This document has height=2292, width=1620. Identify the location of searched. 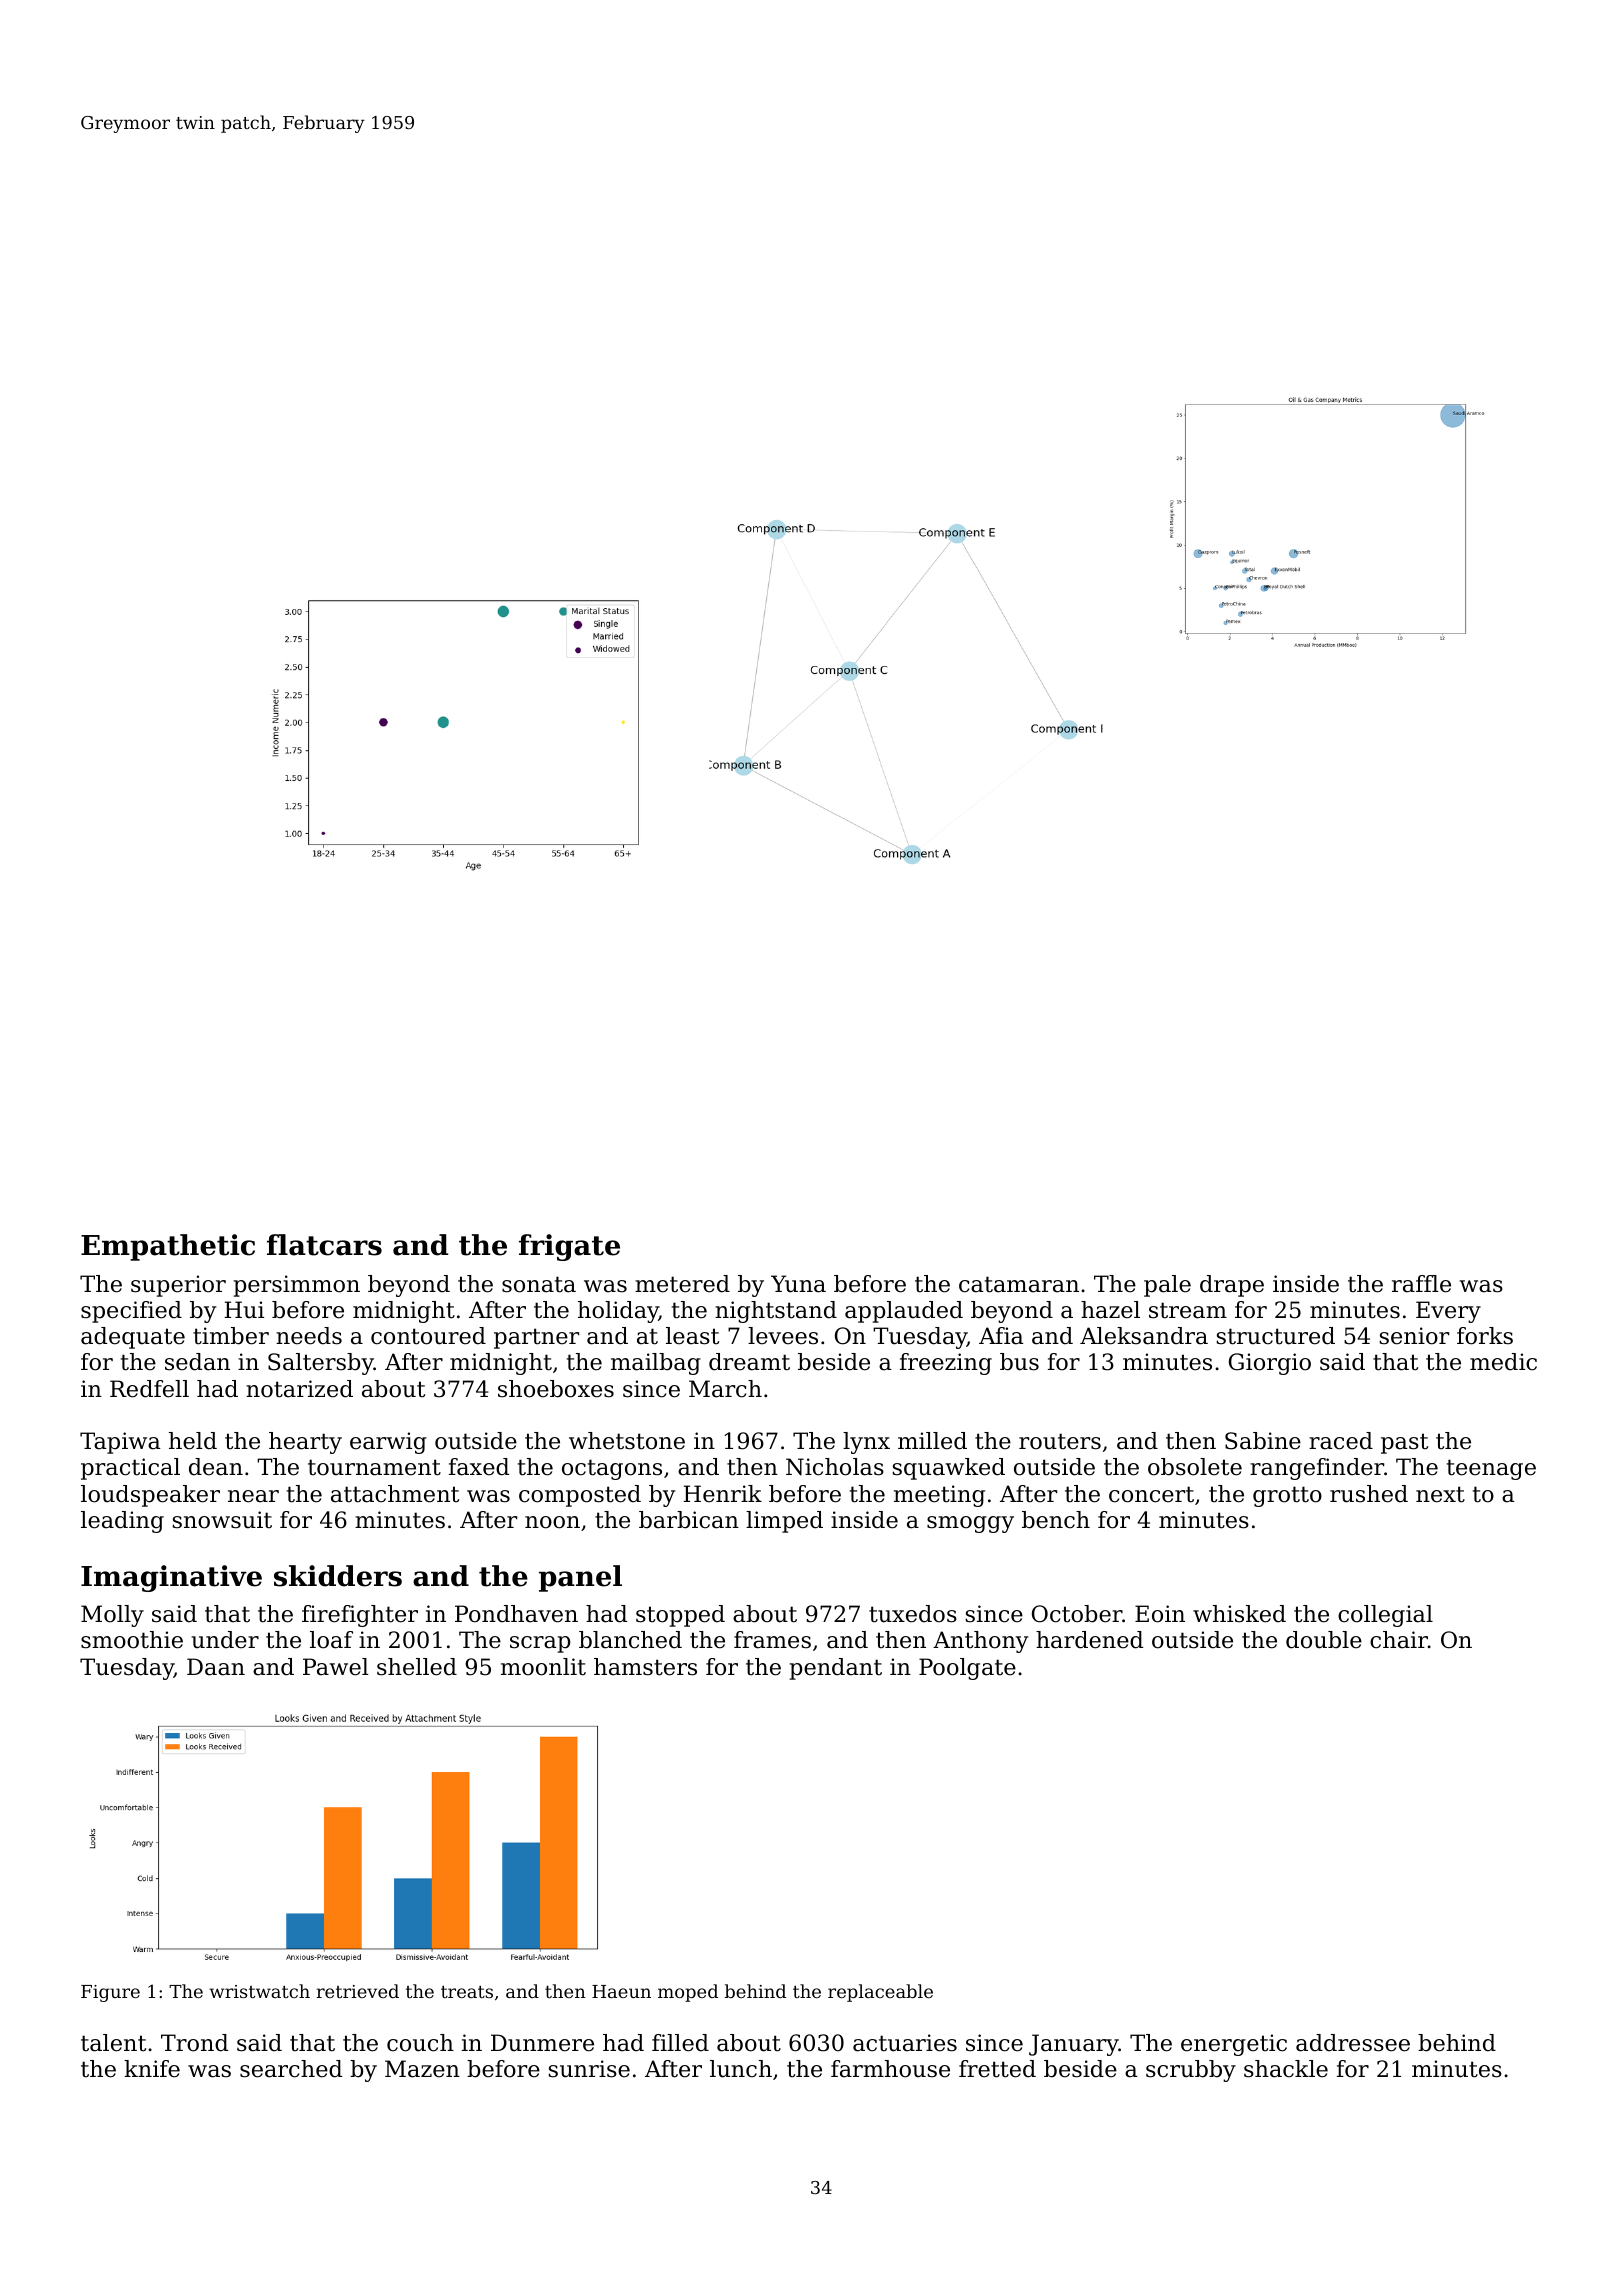
(291, 2069).
